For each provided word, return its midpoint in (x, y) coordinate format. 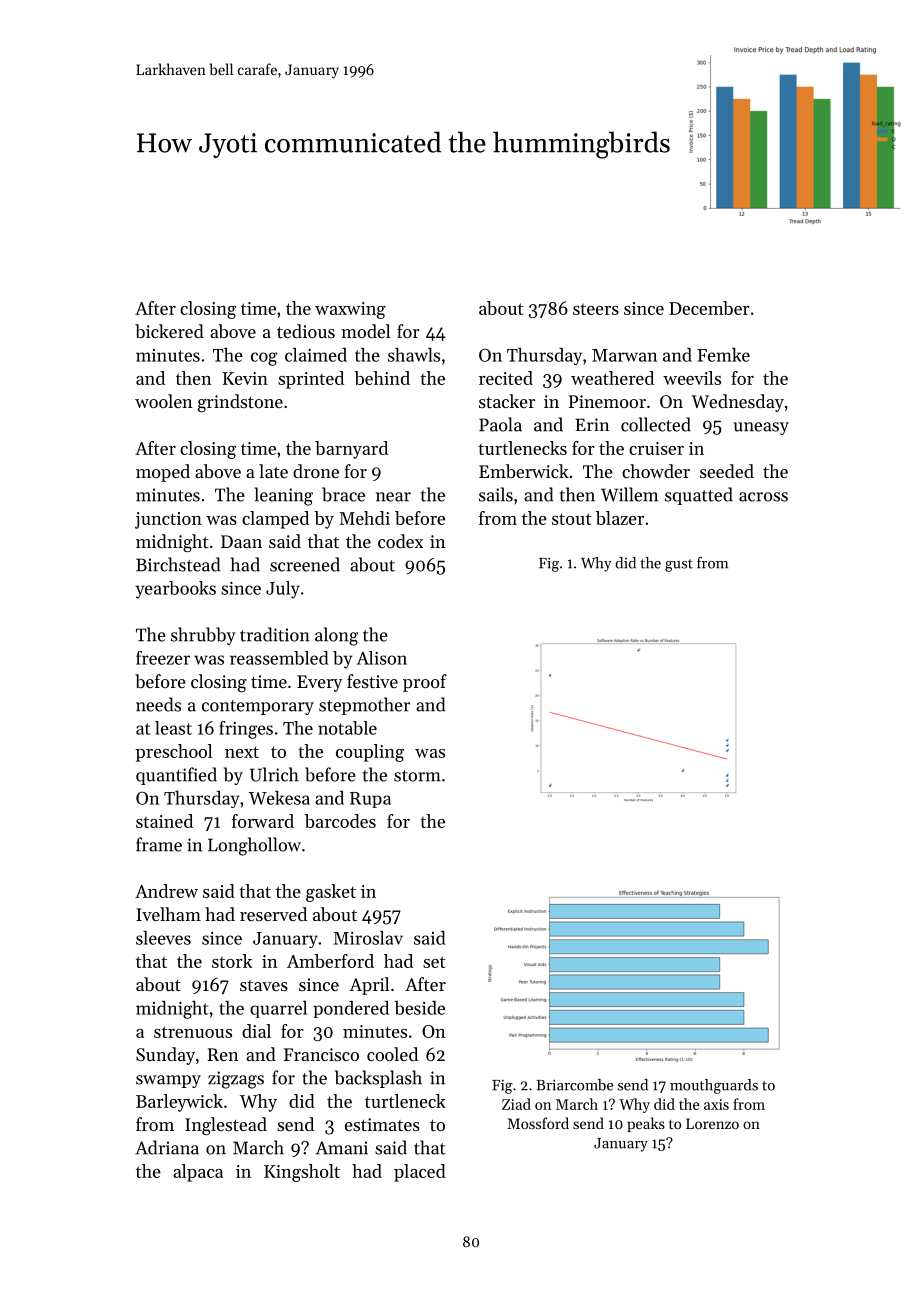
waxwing (350, 310)
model (365, 331)
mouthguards (714, 1086)
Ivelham (168, 914)
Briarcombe (574, 1085)
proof (425, 683)
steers (596, 309)
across (763, 497)
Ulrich (274, 774)
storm (417, 776)
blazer (620, 518)
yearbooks (175, 590)
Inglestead (226, 1126)
